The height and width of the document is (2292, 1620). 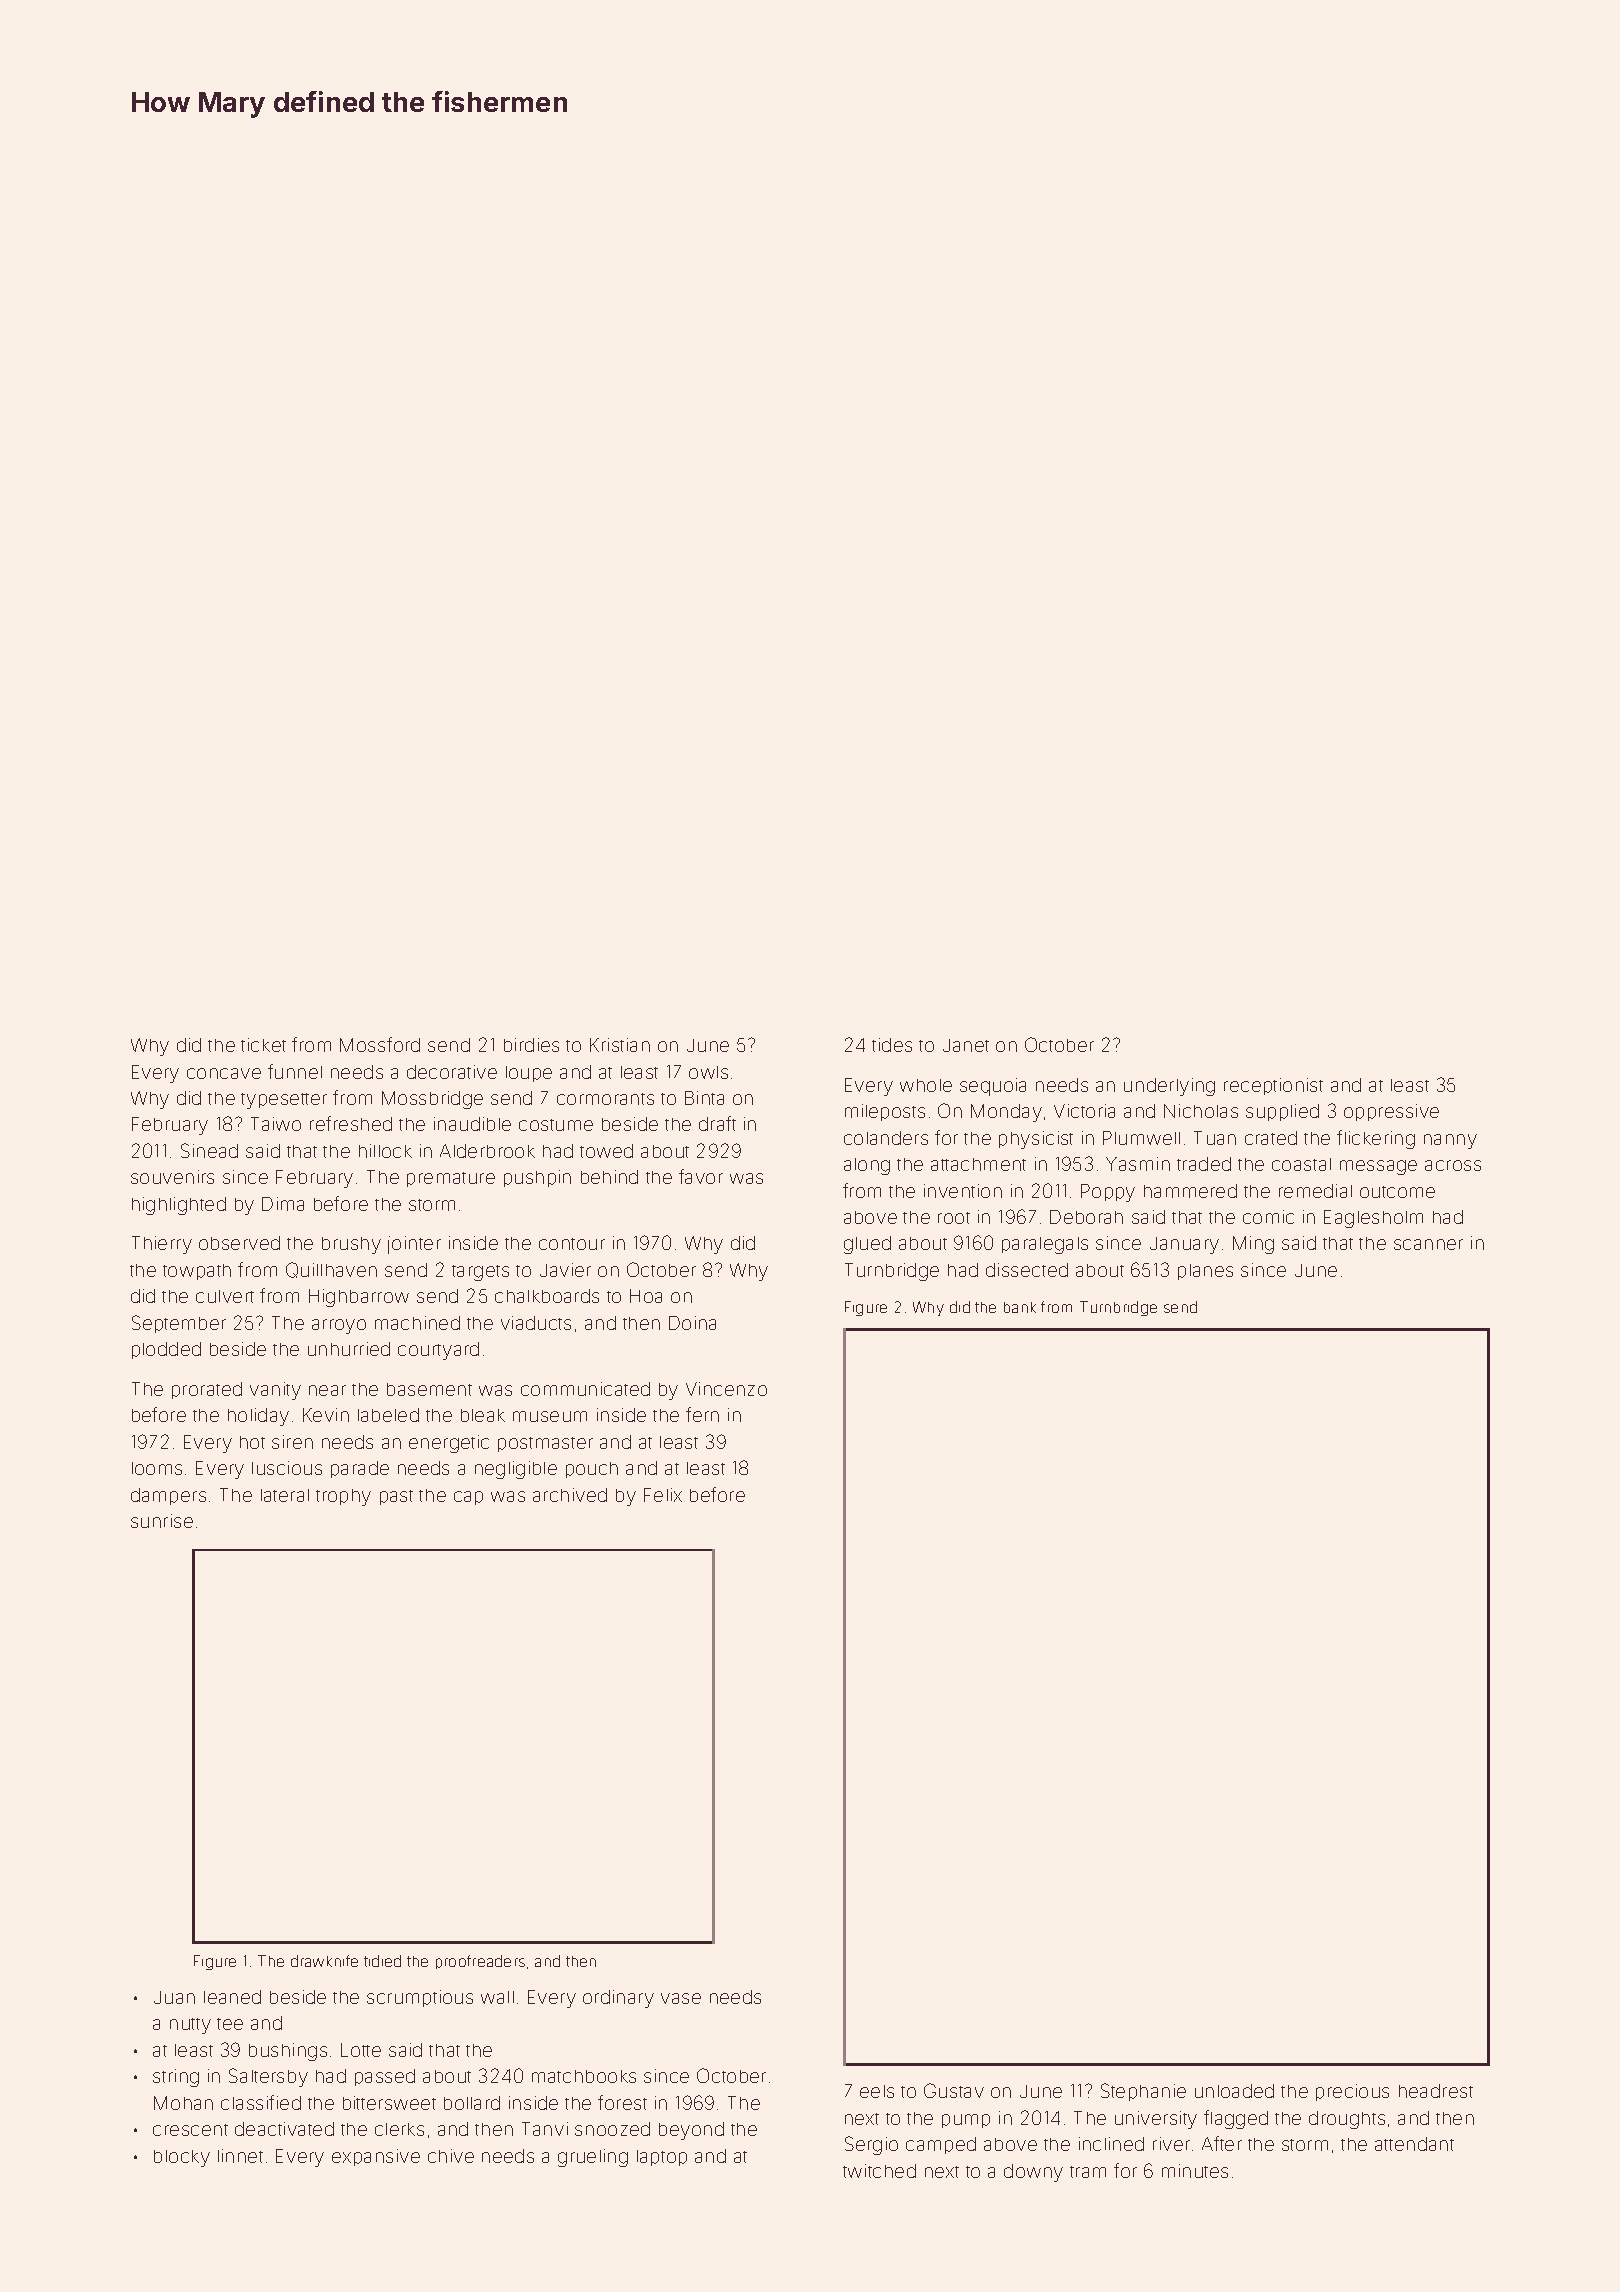 What do you see at coordinates (966, 1045) in the document?
I see `Janet` at bounding box center [966, 1045].
